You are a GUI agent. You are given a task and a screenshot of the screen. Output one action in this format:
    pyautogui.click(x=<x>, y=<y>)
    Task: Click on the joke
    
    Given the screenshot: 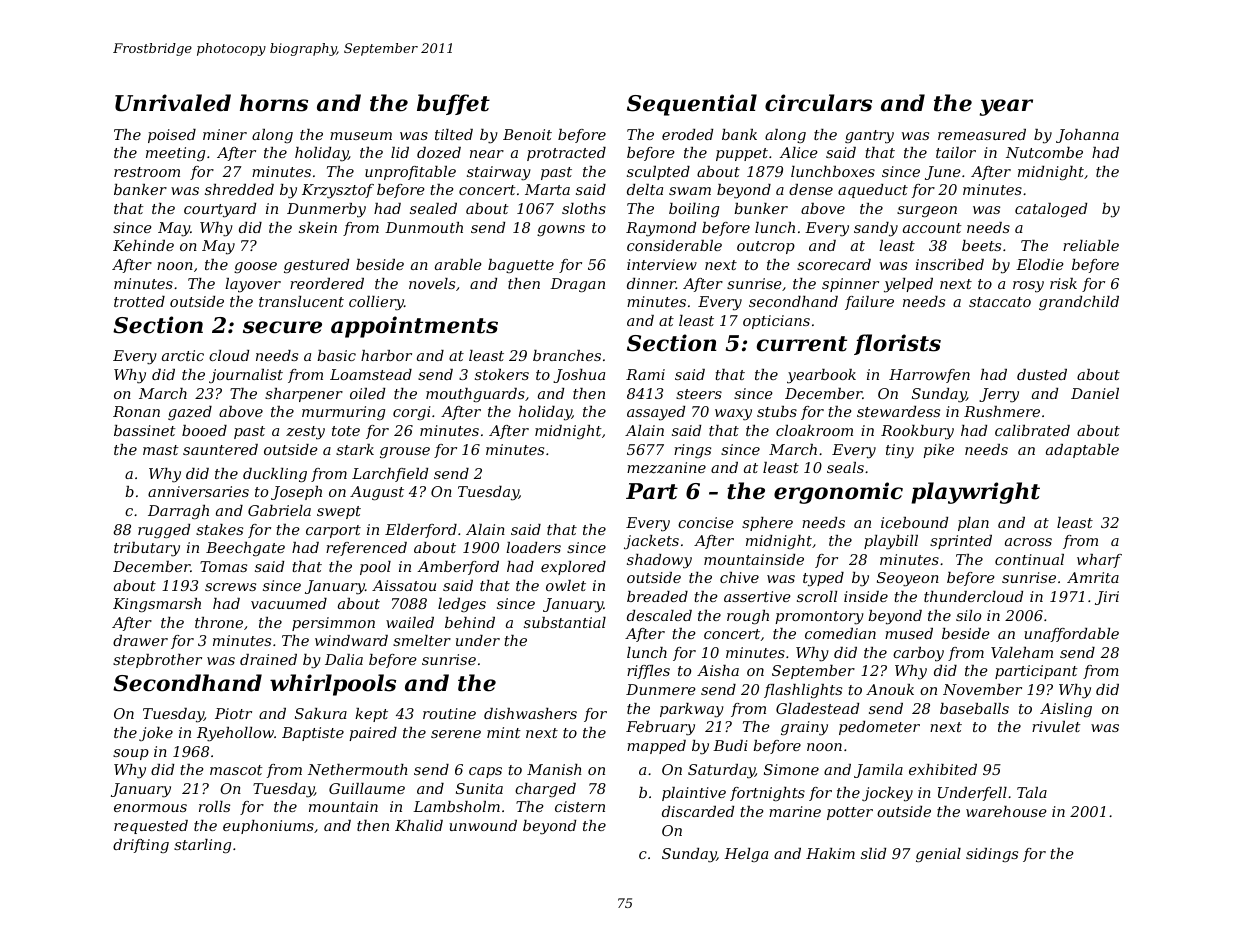 What is the action you would take?
    pyautogui.click(x=156, y=734)
